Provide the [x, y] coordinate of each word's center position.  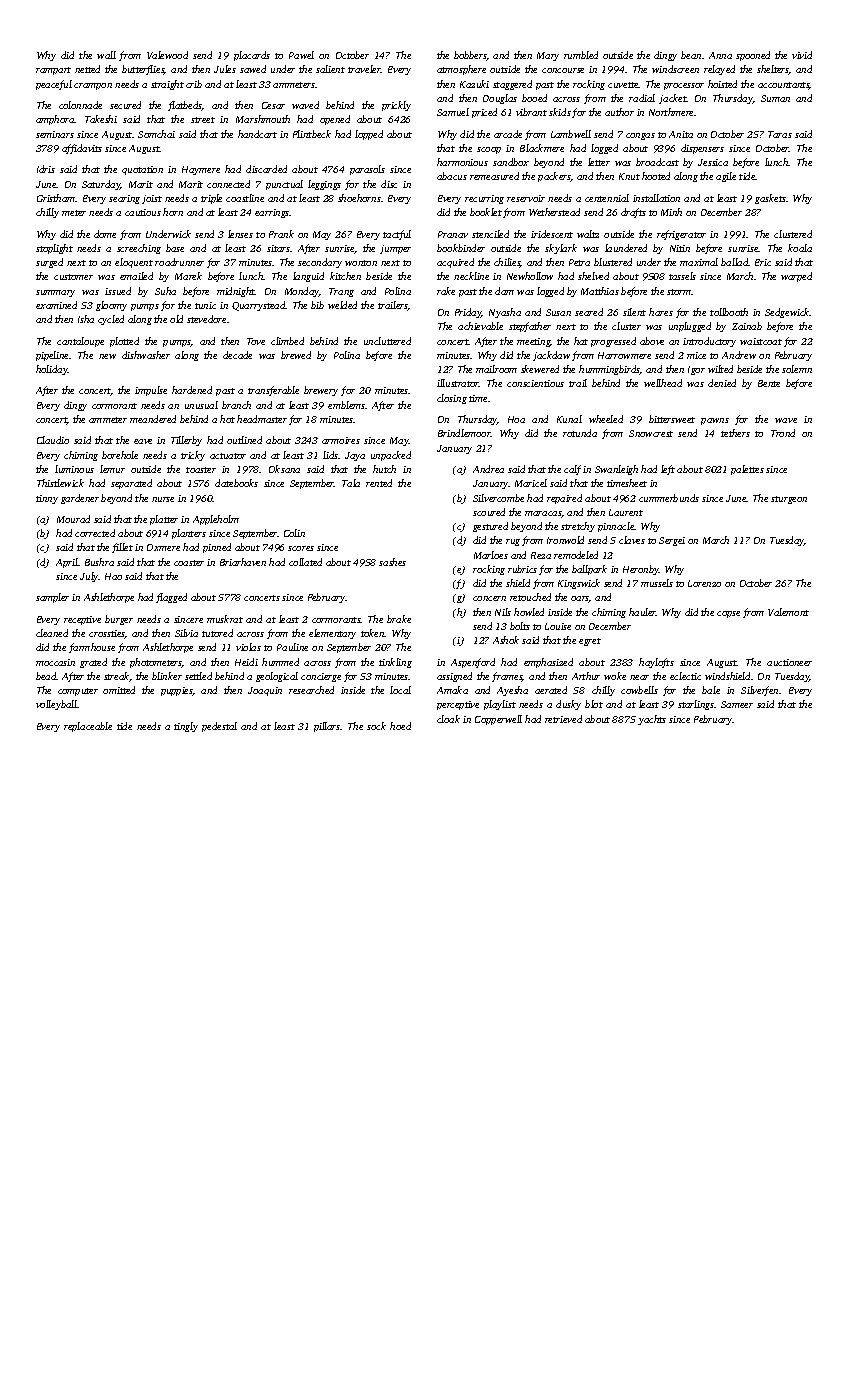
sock [376, 726]
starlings [696, 705]
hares [661, 312]
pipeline [52, 356]
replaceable [88, 727]
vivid [802, 55]
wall [106, 55]
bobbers [470, 56]
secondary [320, 263]
